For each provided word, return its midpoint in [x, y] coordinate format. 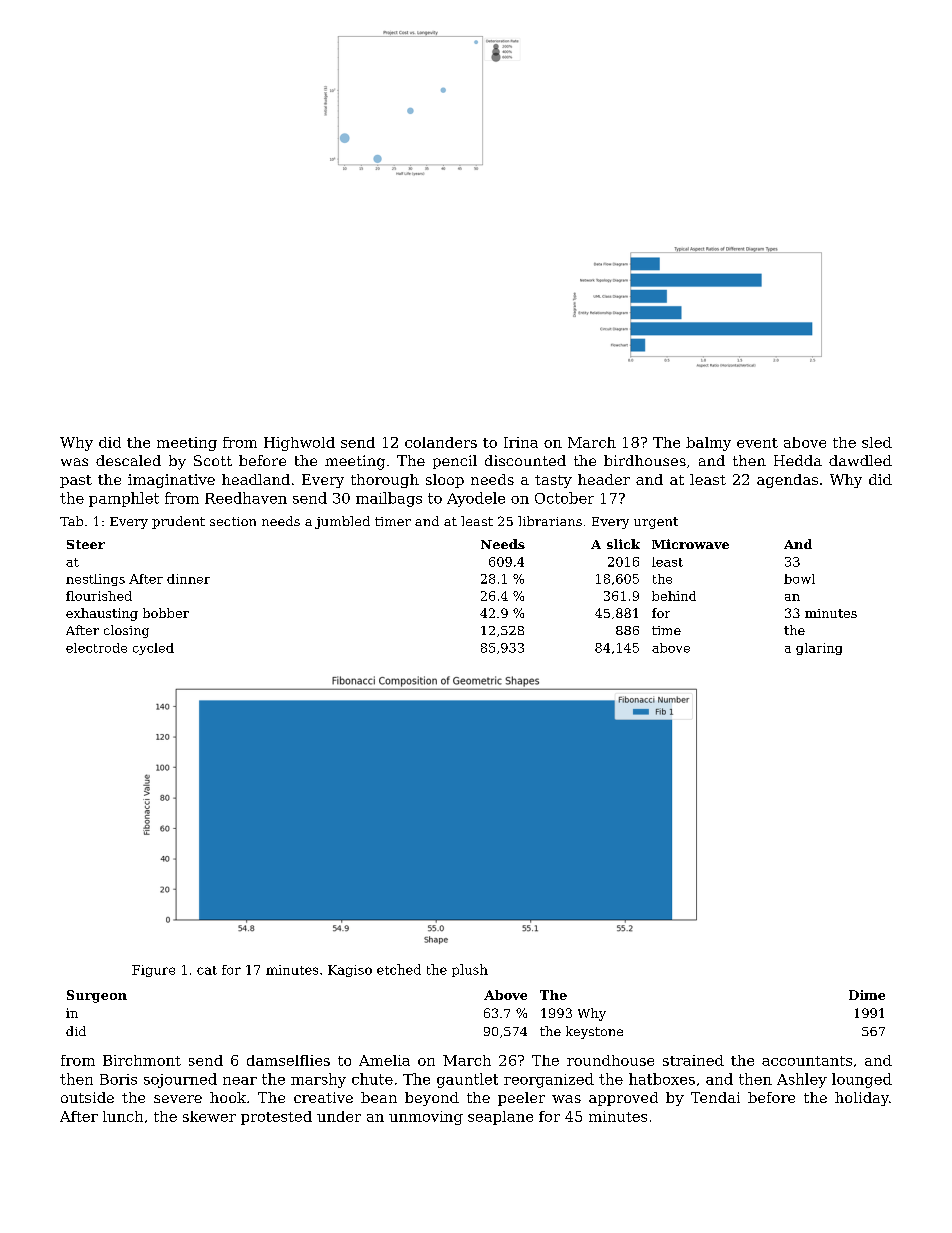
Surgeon [97, 996]
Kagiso [350, 971]
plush [470, 970]
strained [693, 1060]
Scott [213, 460]
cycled [153, 649]
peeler [521, 1099]
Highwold [299, 444]
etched [399, 969]
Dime [867, 995]
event [757, 443]
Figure [153, 971]
